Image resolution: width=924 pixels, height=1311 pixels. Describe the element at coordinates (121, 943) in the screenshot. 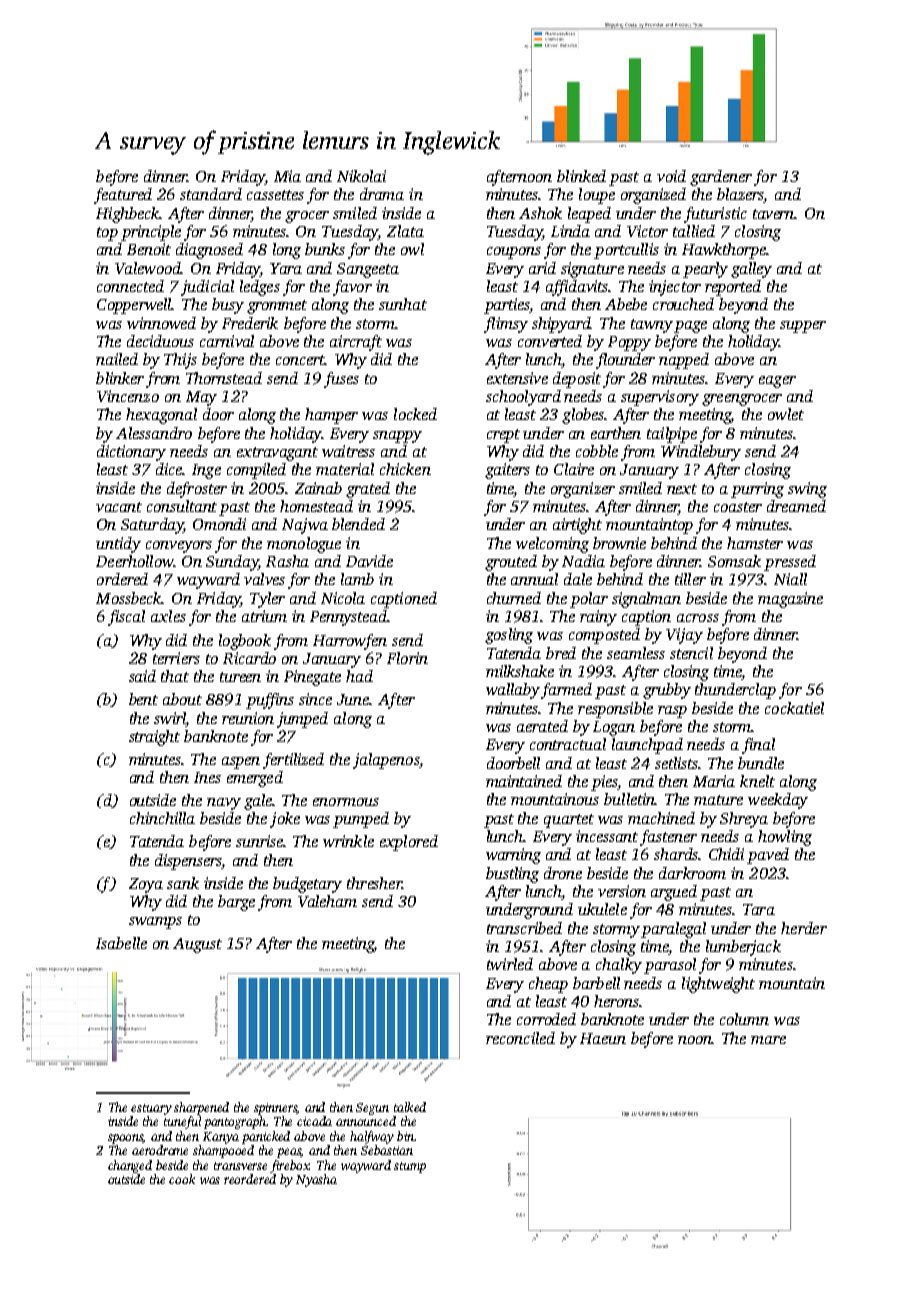

I see `Isabelle` at that location.
